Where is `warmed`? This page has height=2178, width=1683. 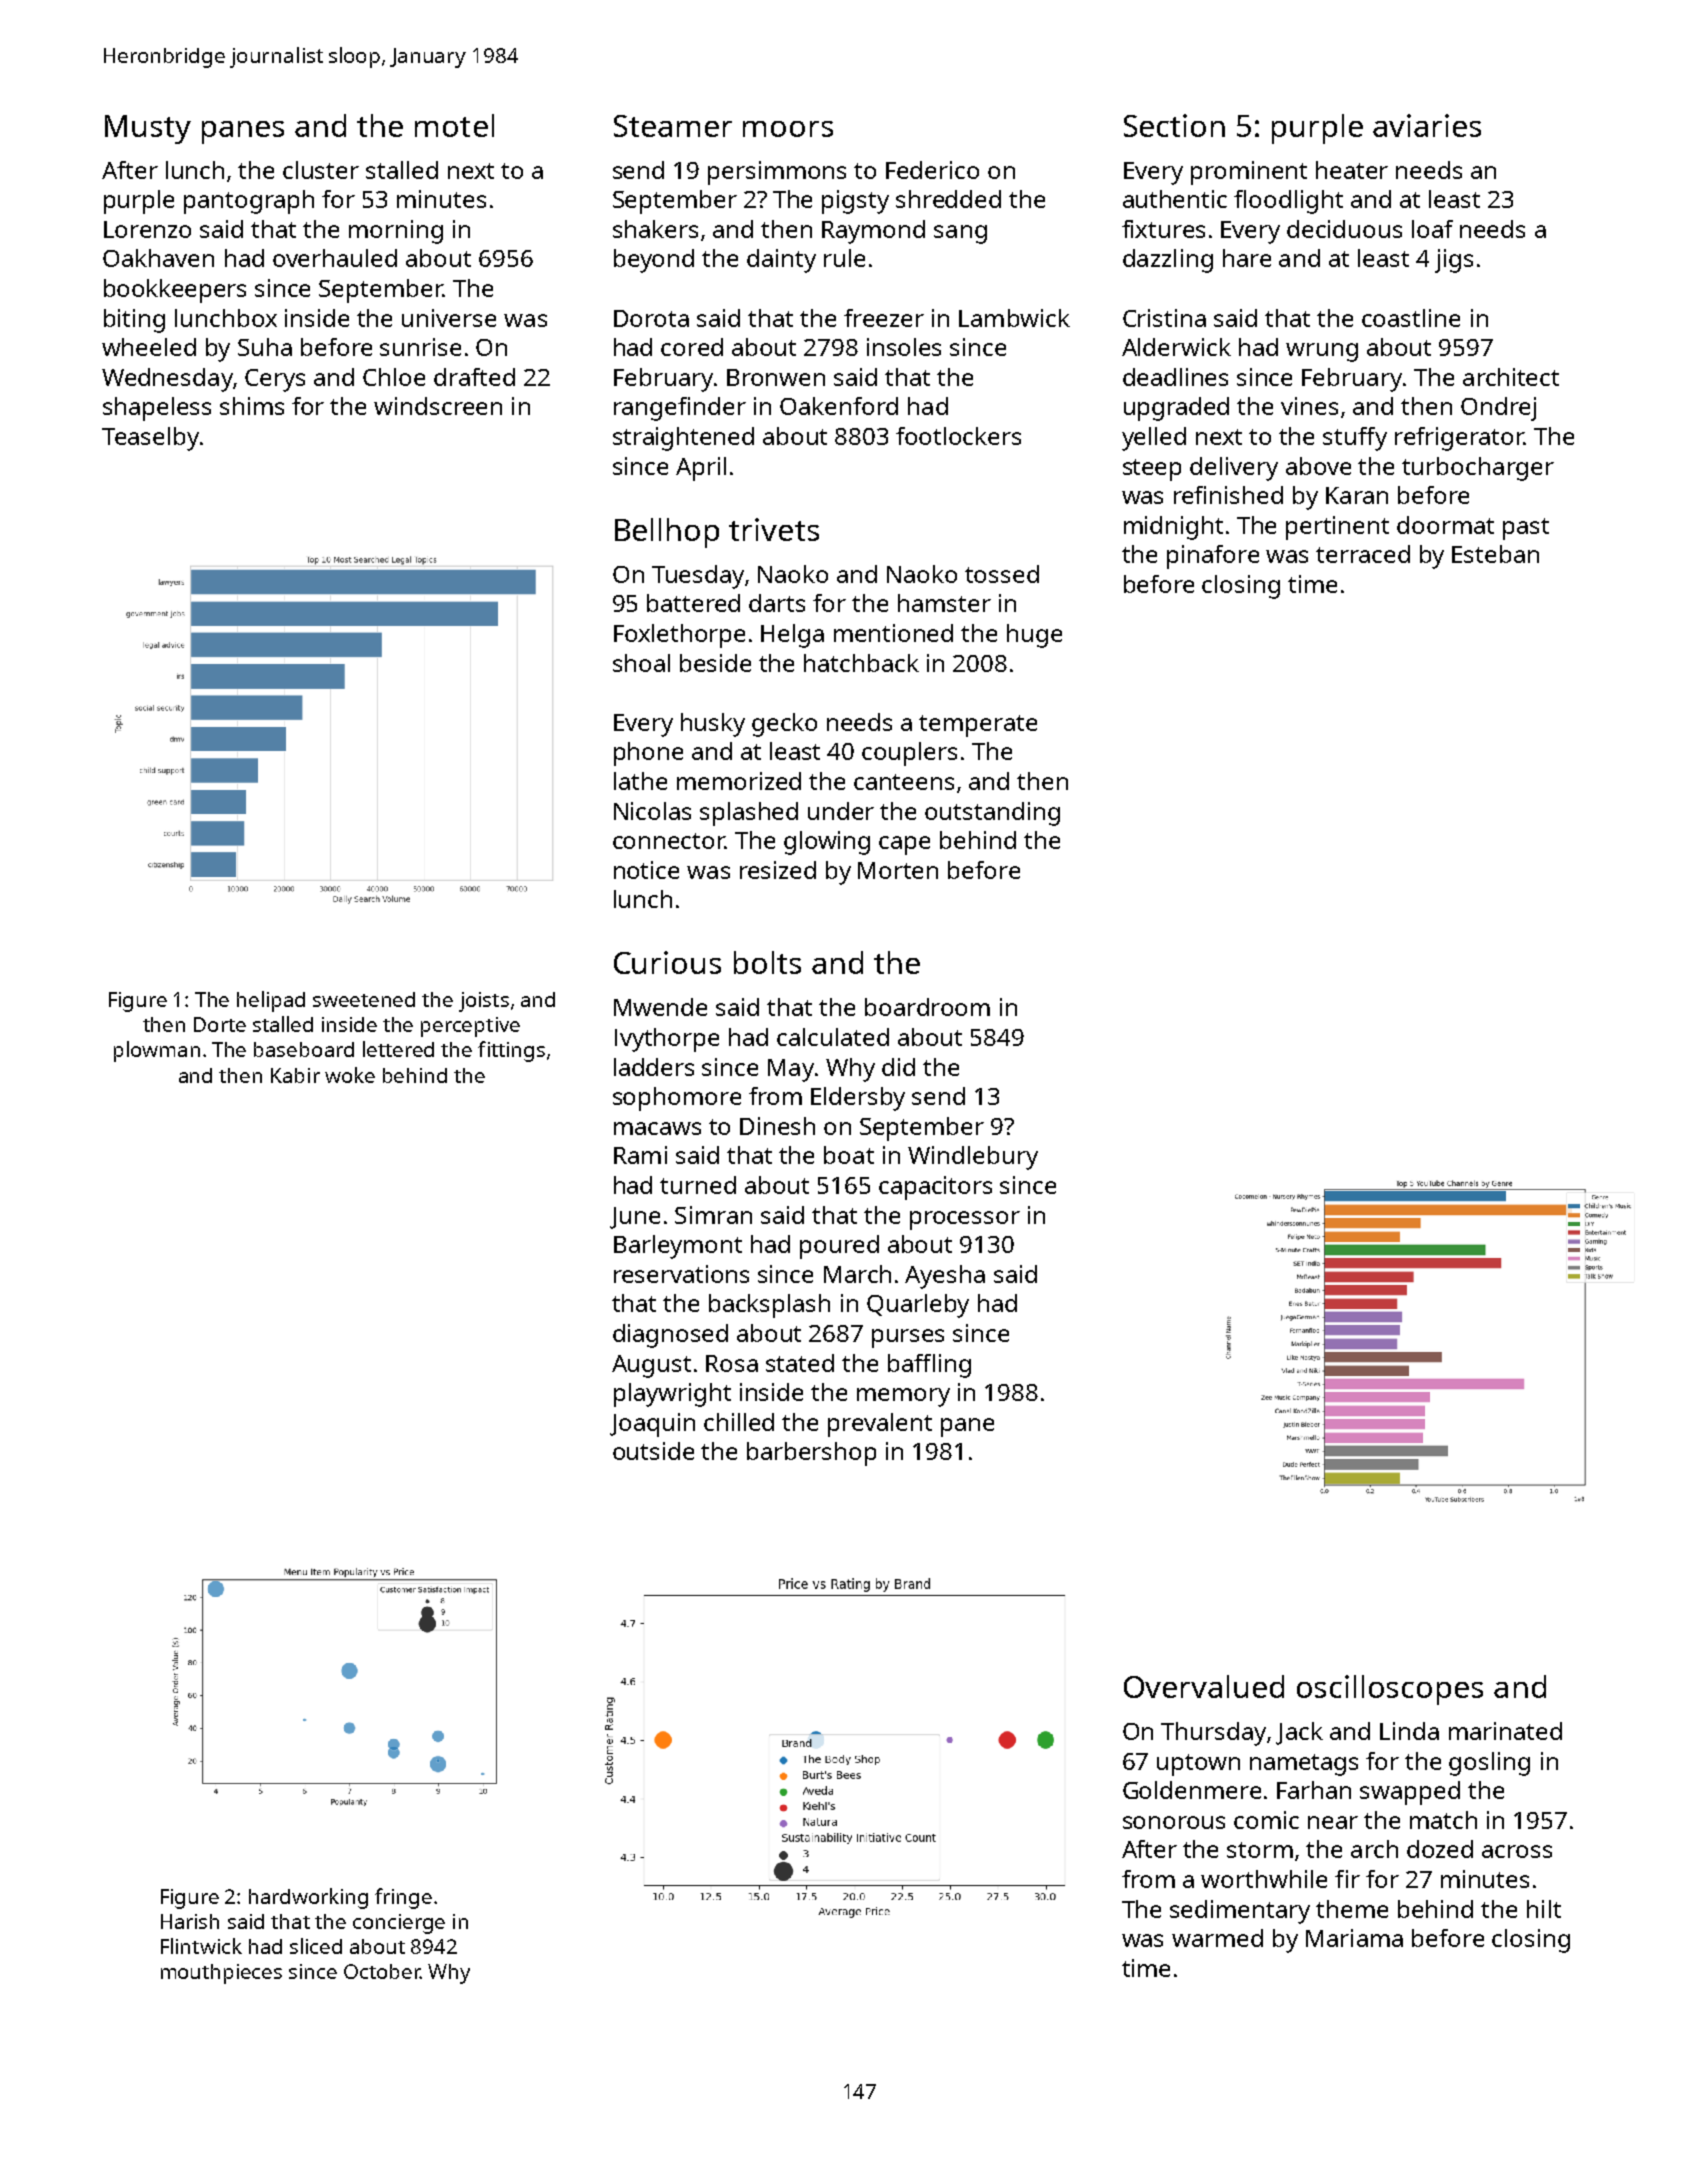
warmed is located at coordinates (1217, 1938).
